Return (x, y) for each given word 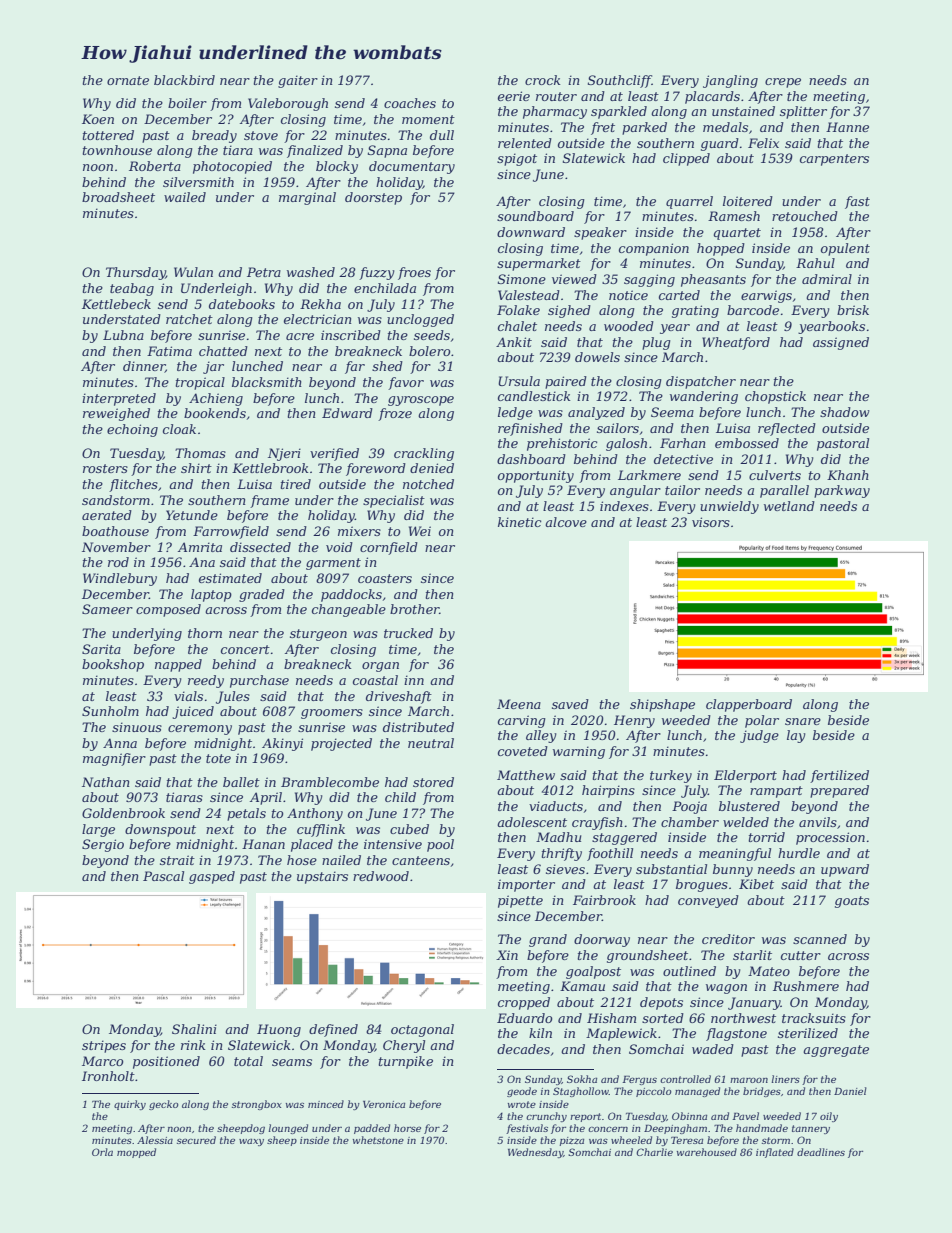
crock (543, 80)
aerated (107, 515)
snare (803, 721)
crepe (783, 83)
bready (214, 136)
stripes (104, 1046)
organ (380, 667)
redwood (381, 876)
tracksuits (814, 1018)
